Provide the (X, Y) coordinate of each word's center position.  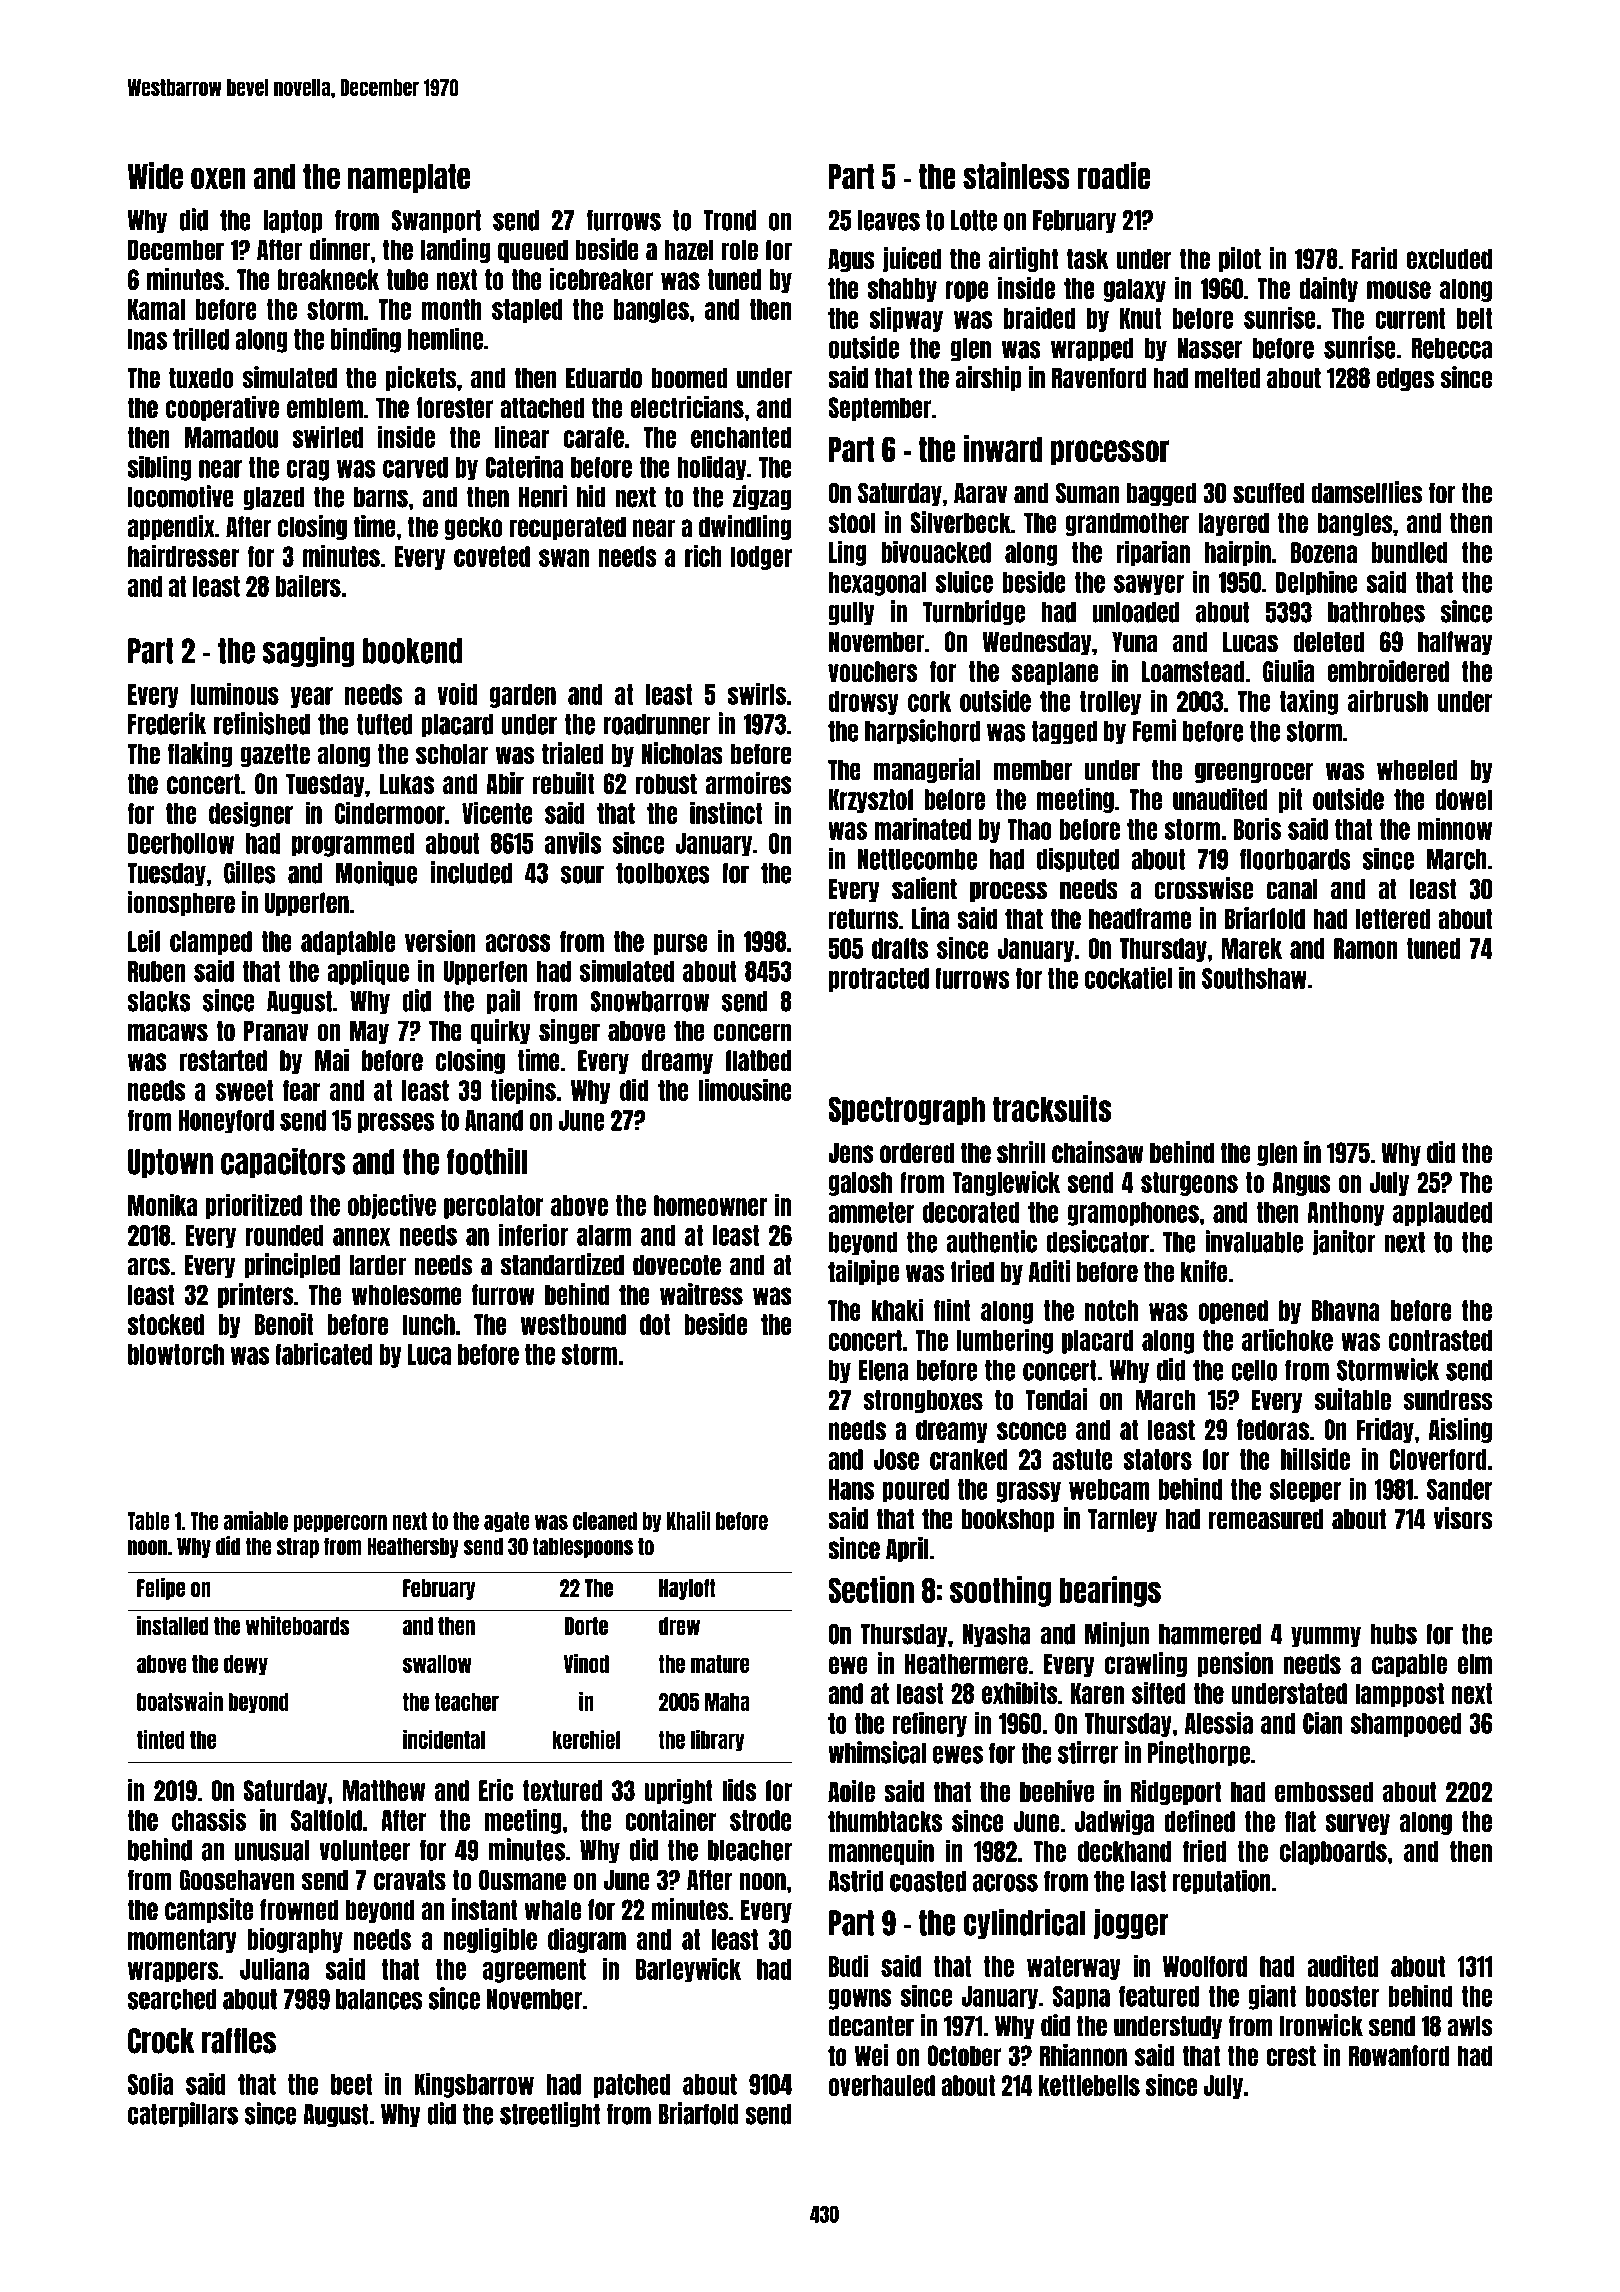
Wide (155, 176)
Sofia (151, 2083)
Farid (1375, 258)
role (740, 250)
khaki (897, 1310)
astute (1082, 1459)
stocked (166, 1324)
